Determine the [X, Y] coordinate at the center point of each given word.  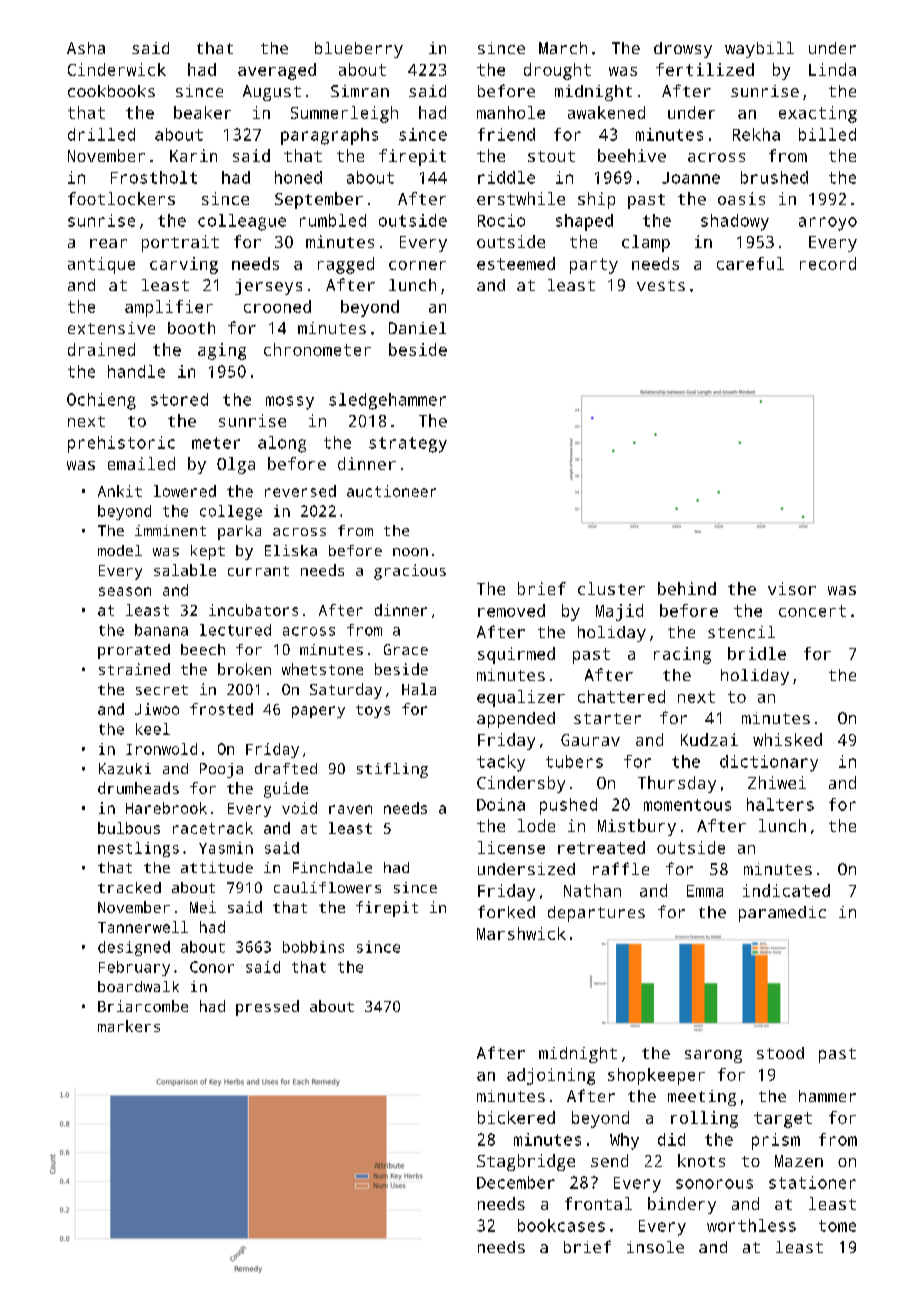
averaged [277, 71]
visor [792, 588]
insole [655, 1247]
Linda [832, 69]
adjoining [551, 1076]
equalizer [521, 698]
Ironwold [161, 749]
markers [129, 1026]
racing [682, 655]
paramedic [782, 914]
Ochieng [101, 401]
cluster [611, 588]
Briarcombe [143, 1006]
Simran [360, 91]
